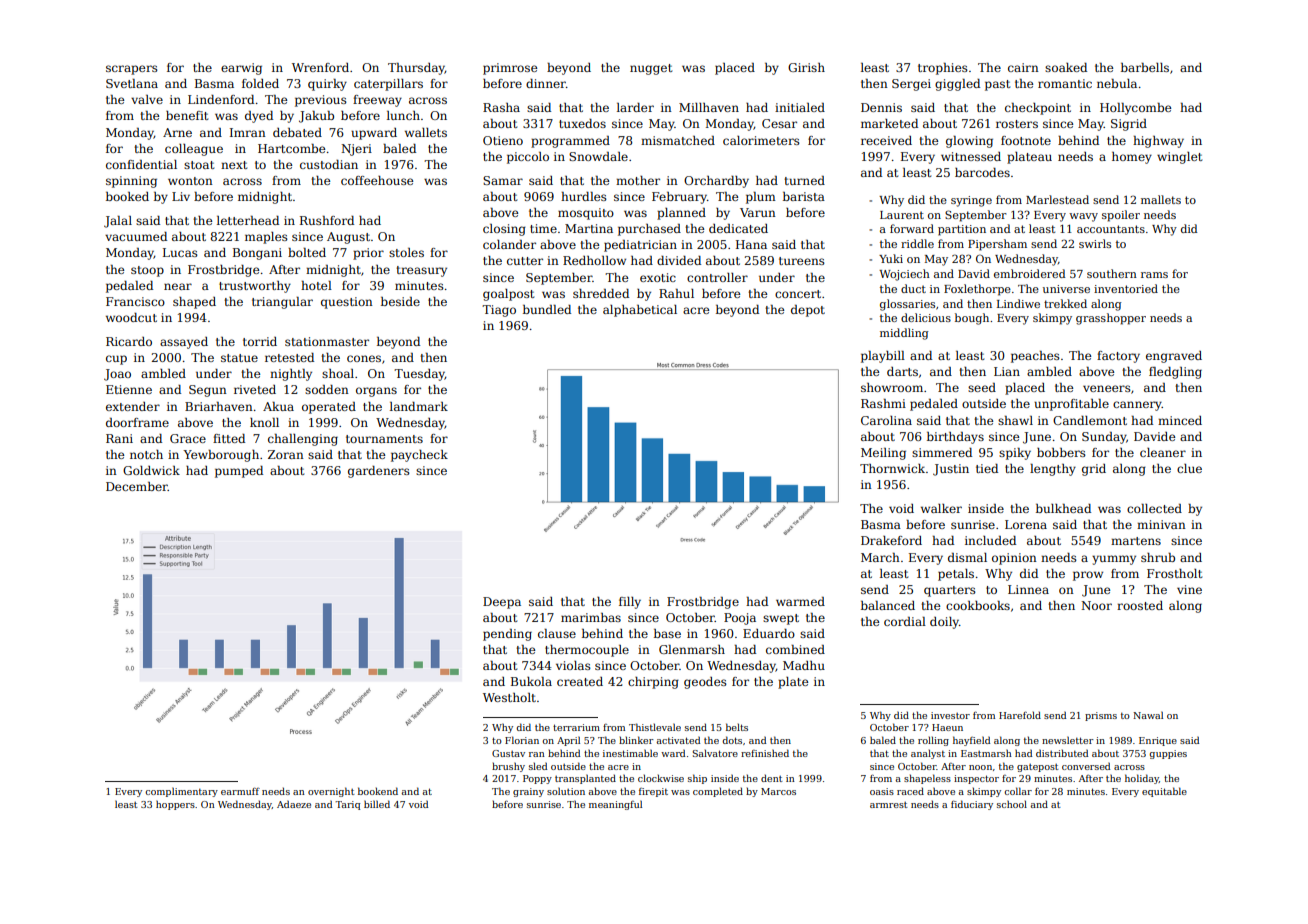 Image resolution: width=1308 pixels, height=924 pixels. What do you see at coordinates (546, 83) in the screenshot?
I see `dinner` at bounding box center [546, 83].
